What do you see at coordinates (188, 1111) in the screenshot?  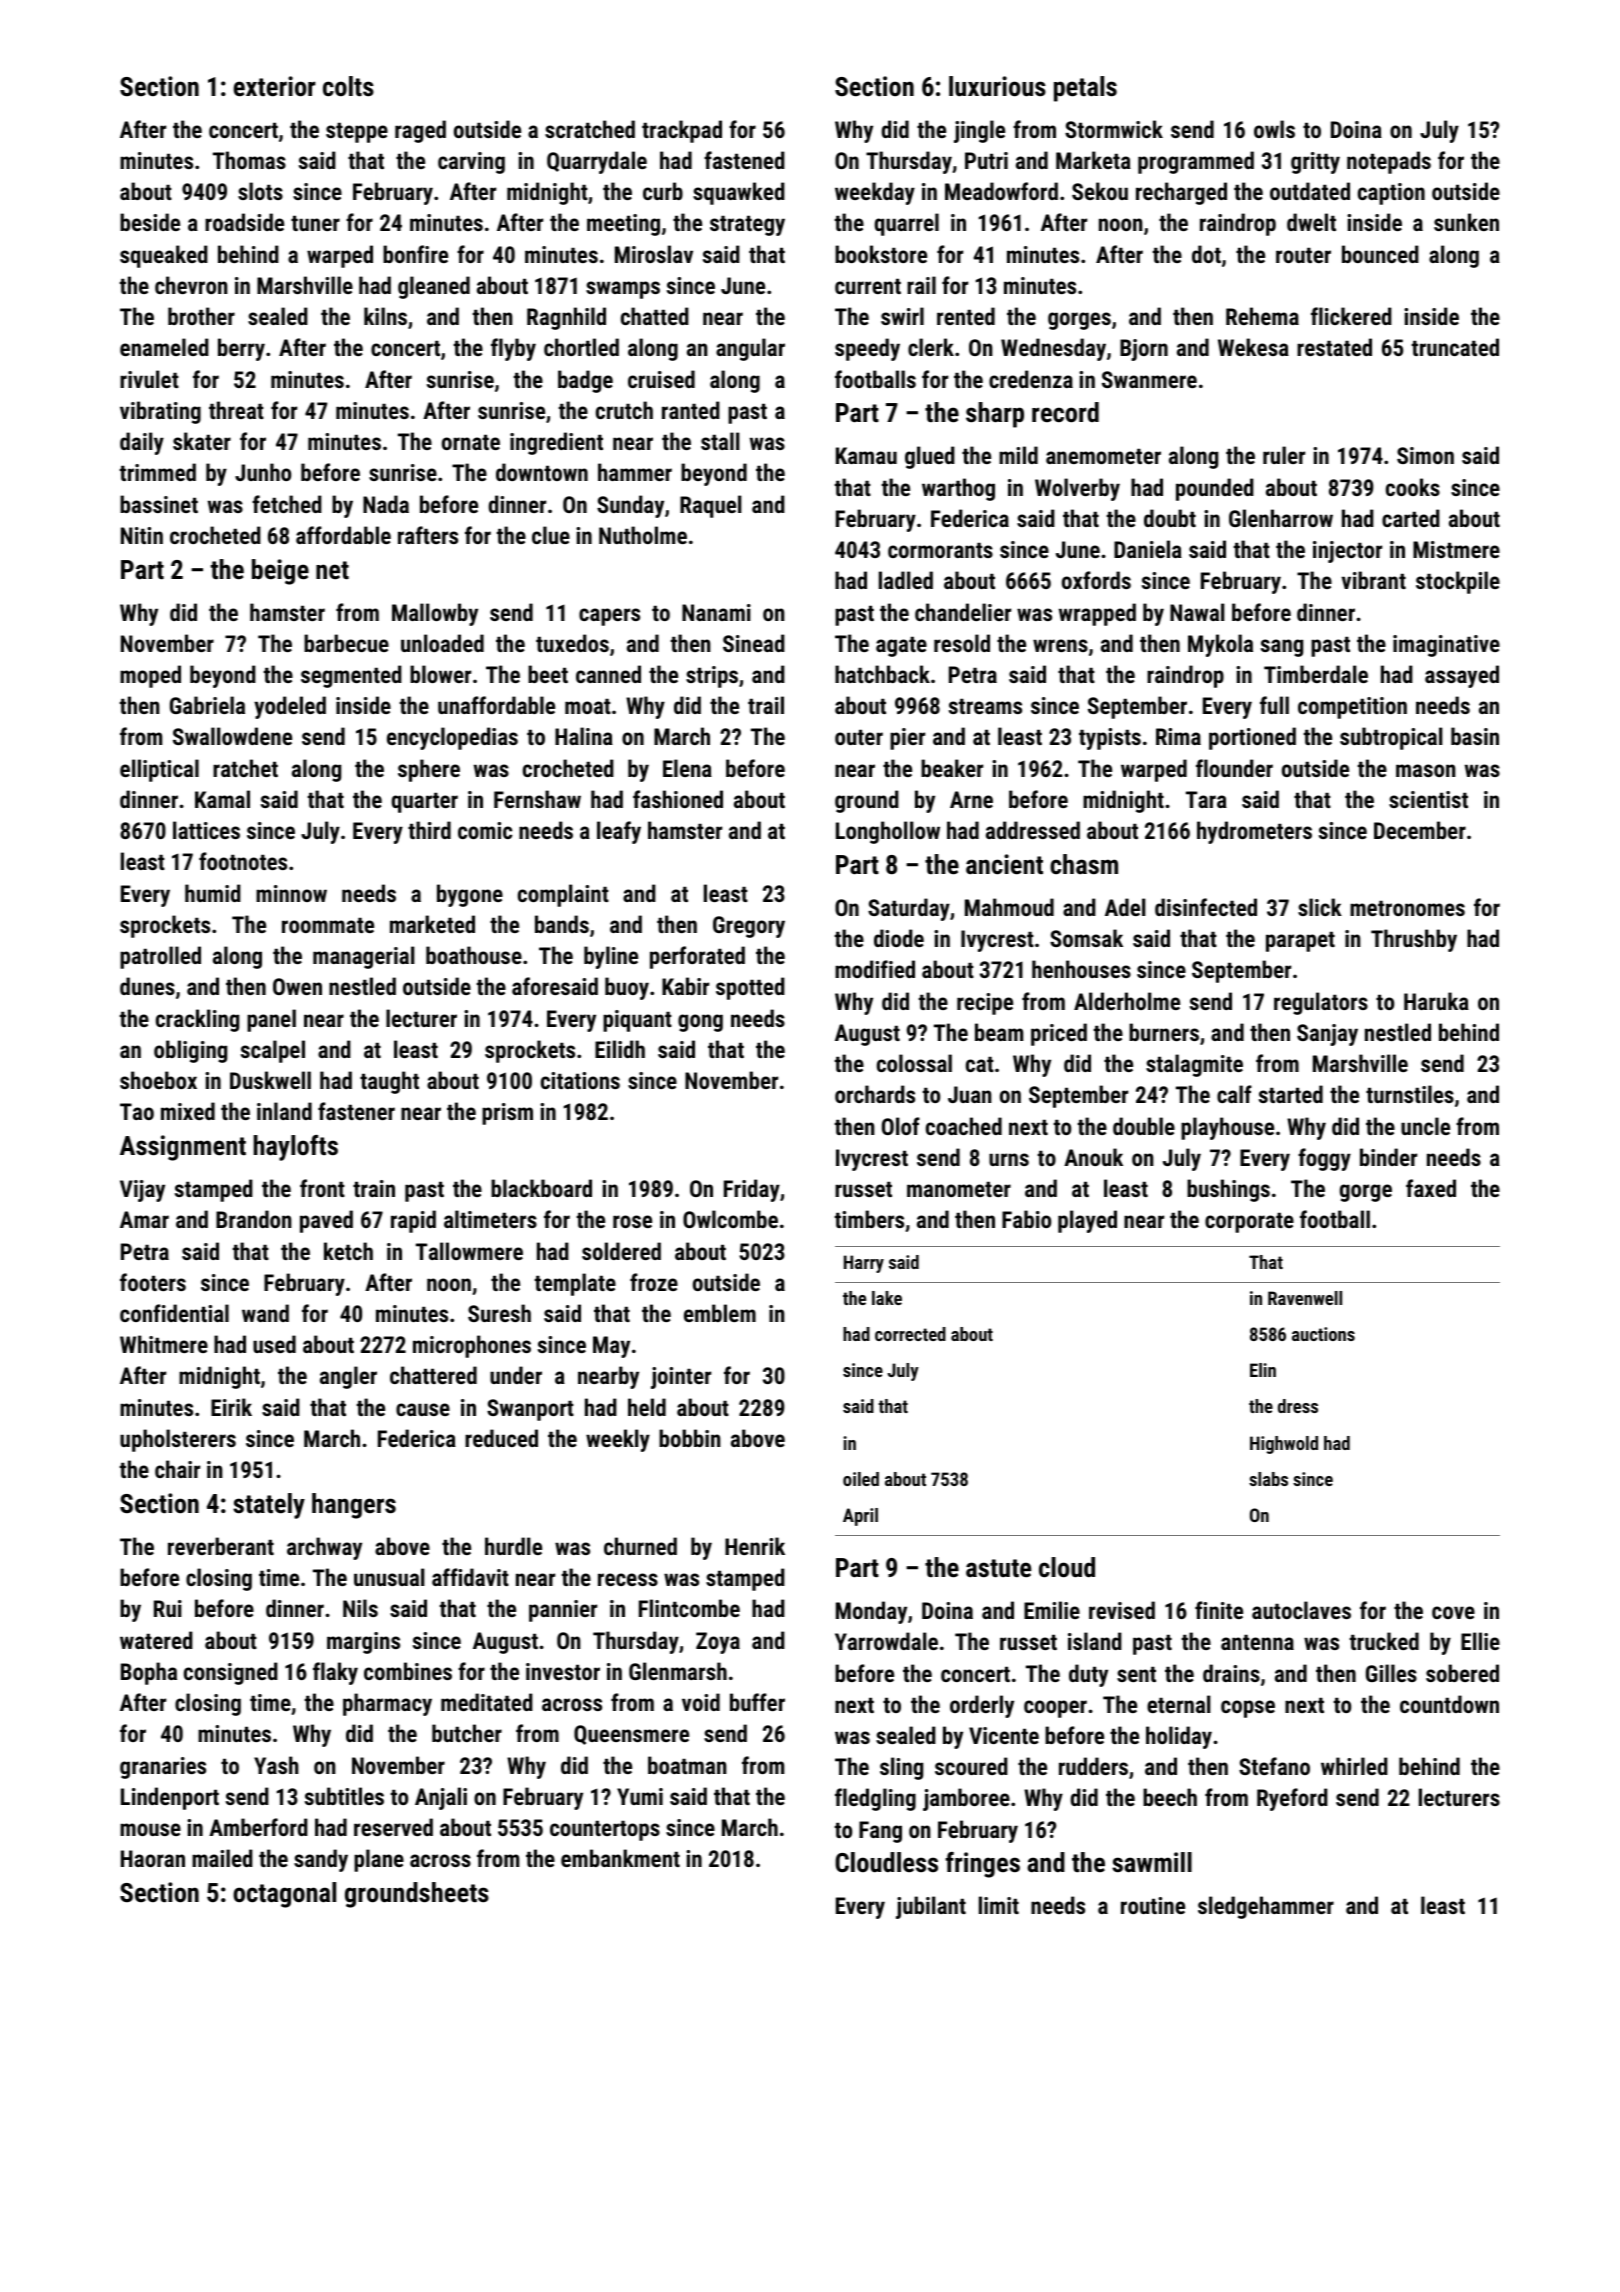 I see `mixed` at bounding box center [188, 1111].
